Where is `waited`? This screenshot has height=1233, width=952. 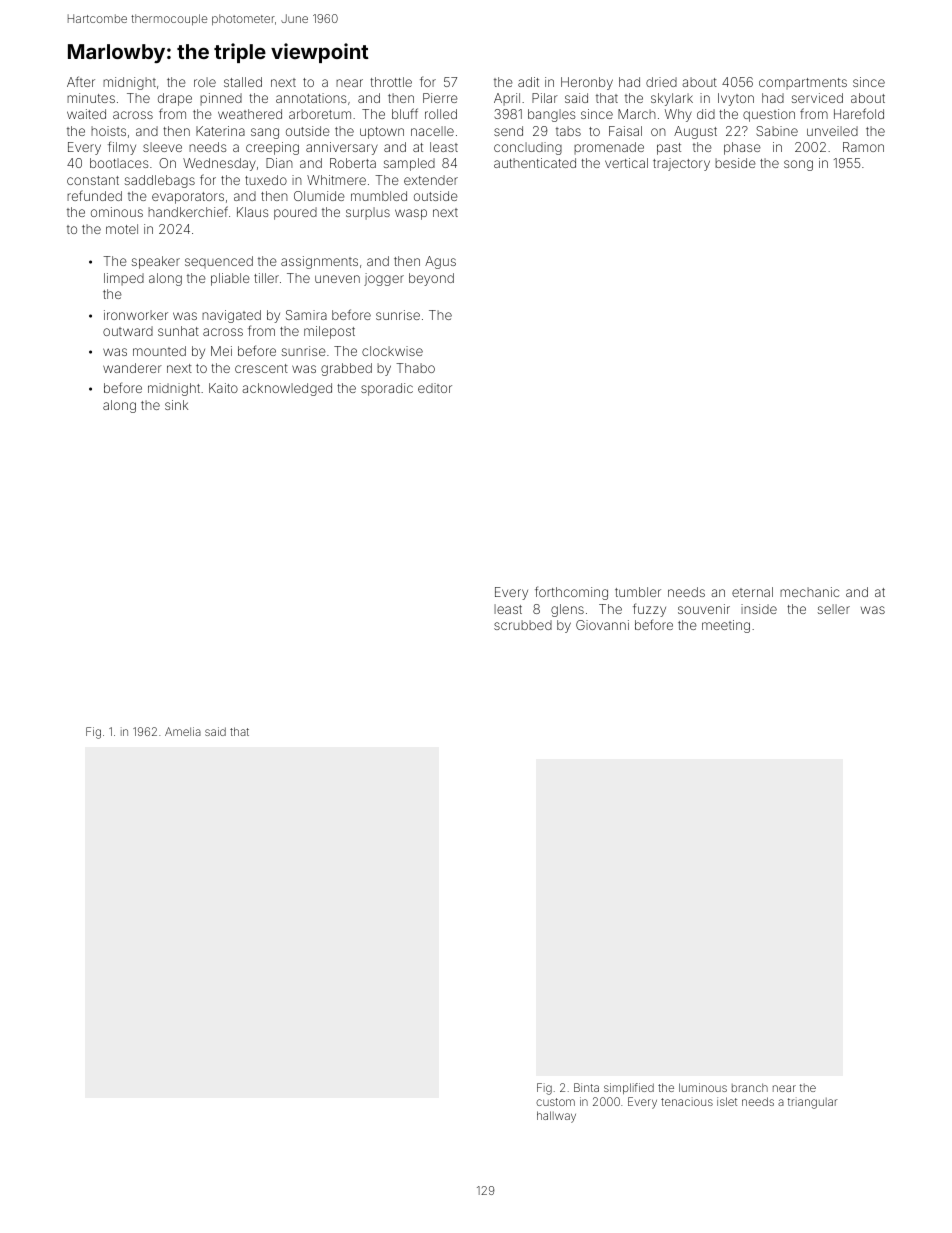
waited is located at coordinates (86, 114).
